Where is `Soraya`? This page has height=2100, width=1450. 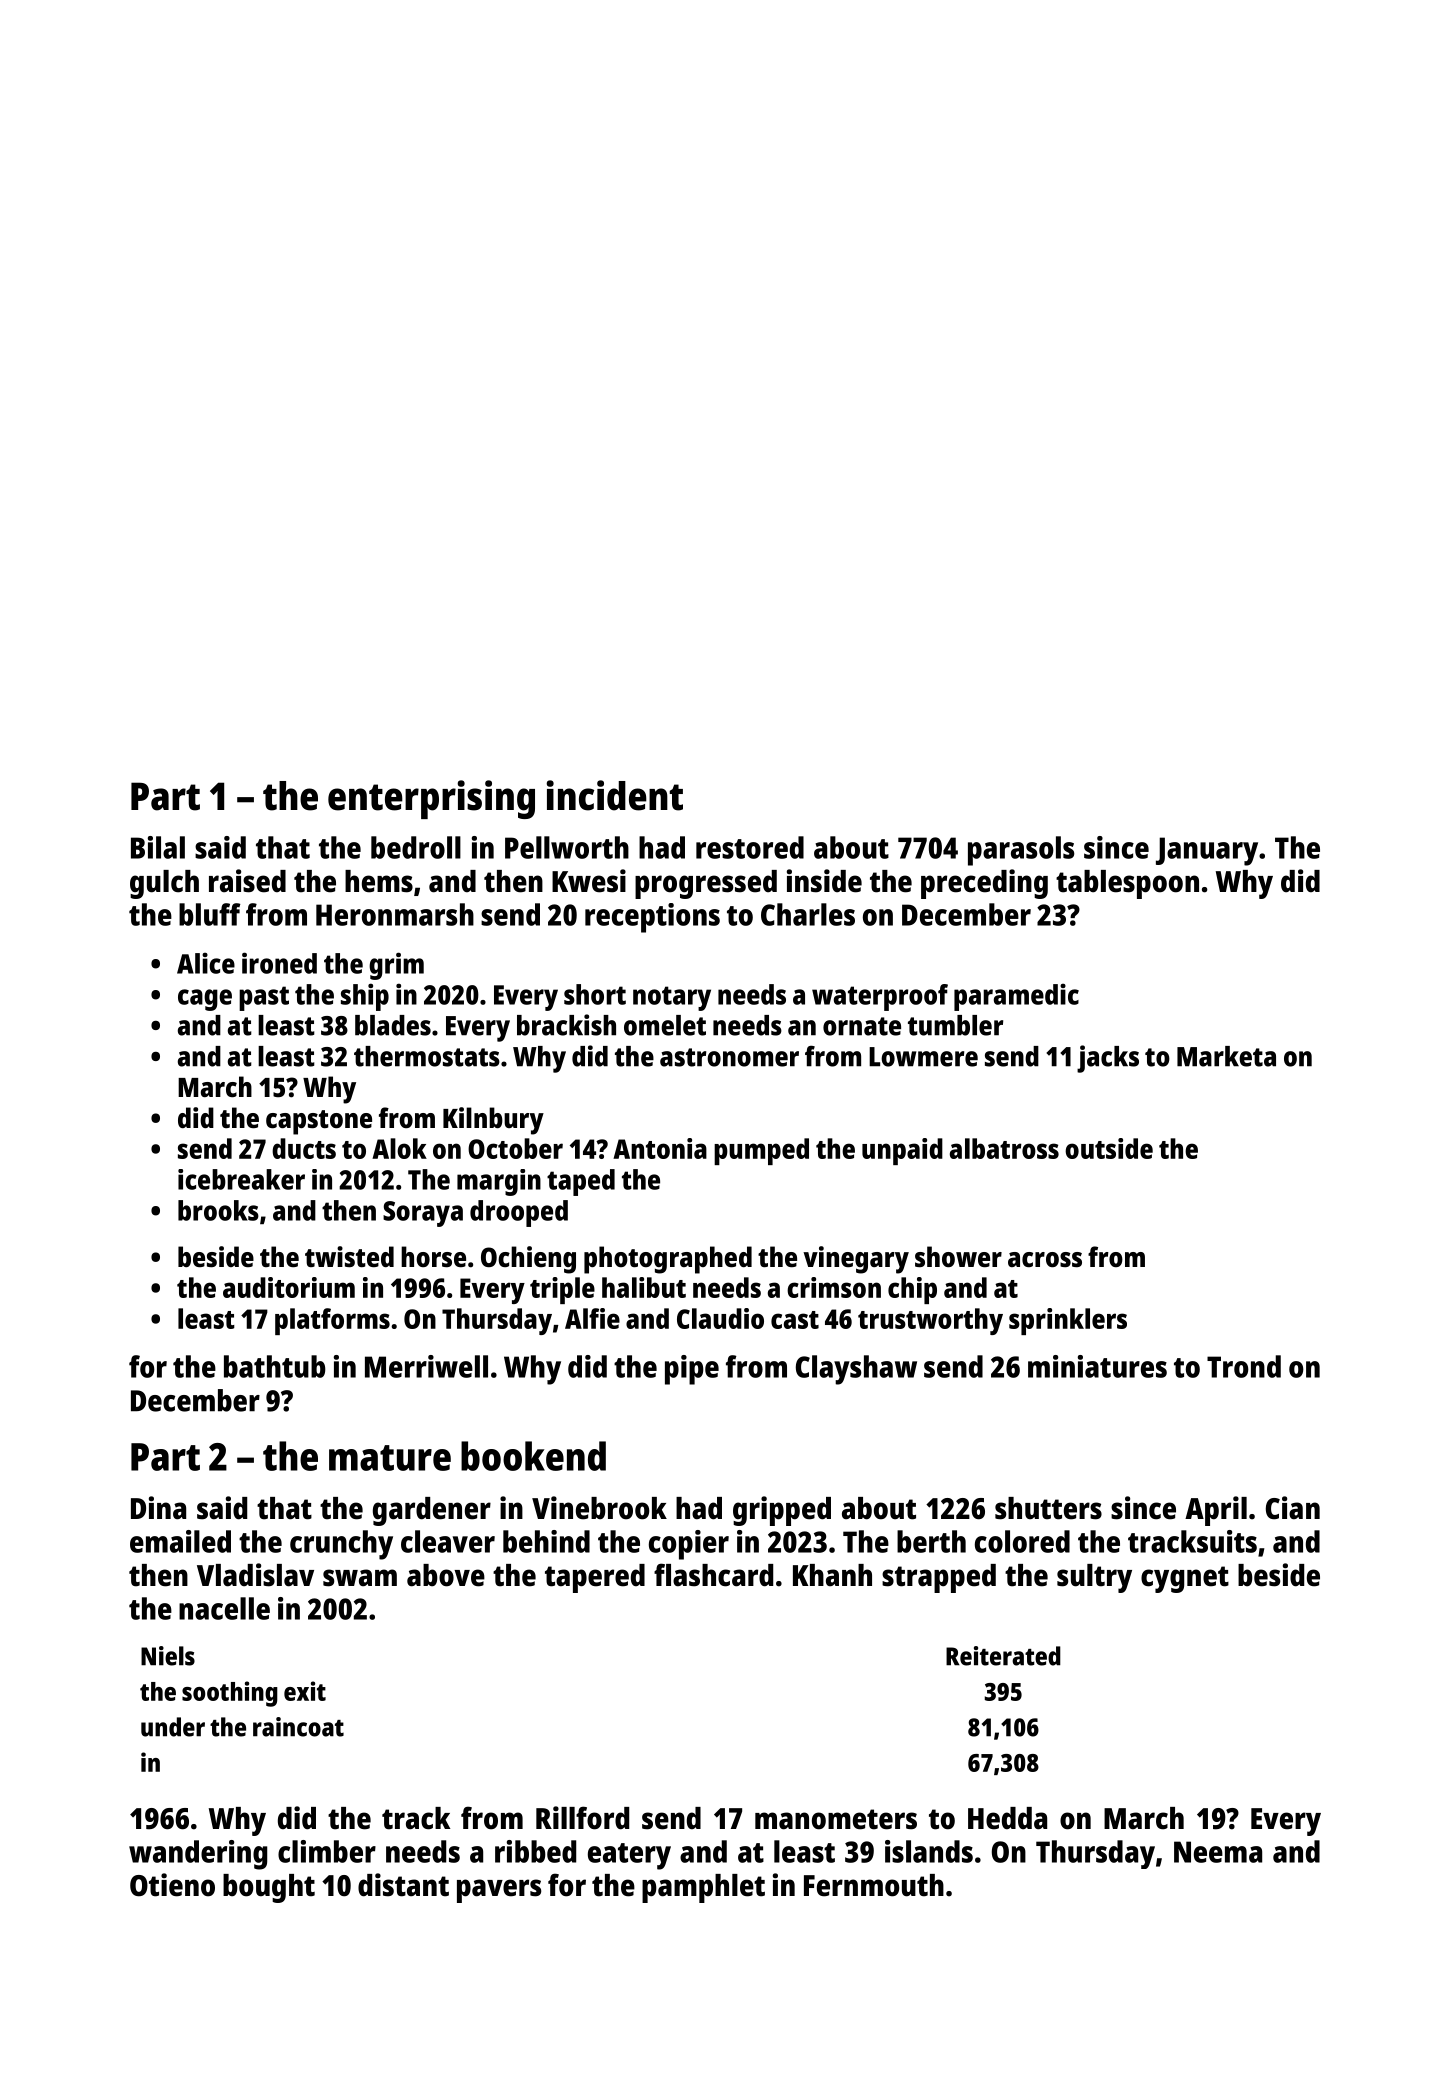 Soraya is located at coordinates (423, 1214).
